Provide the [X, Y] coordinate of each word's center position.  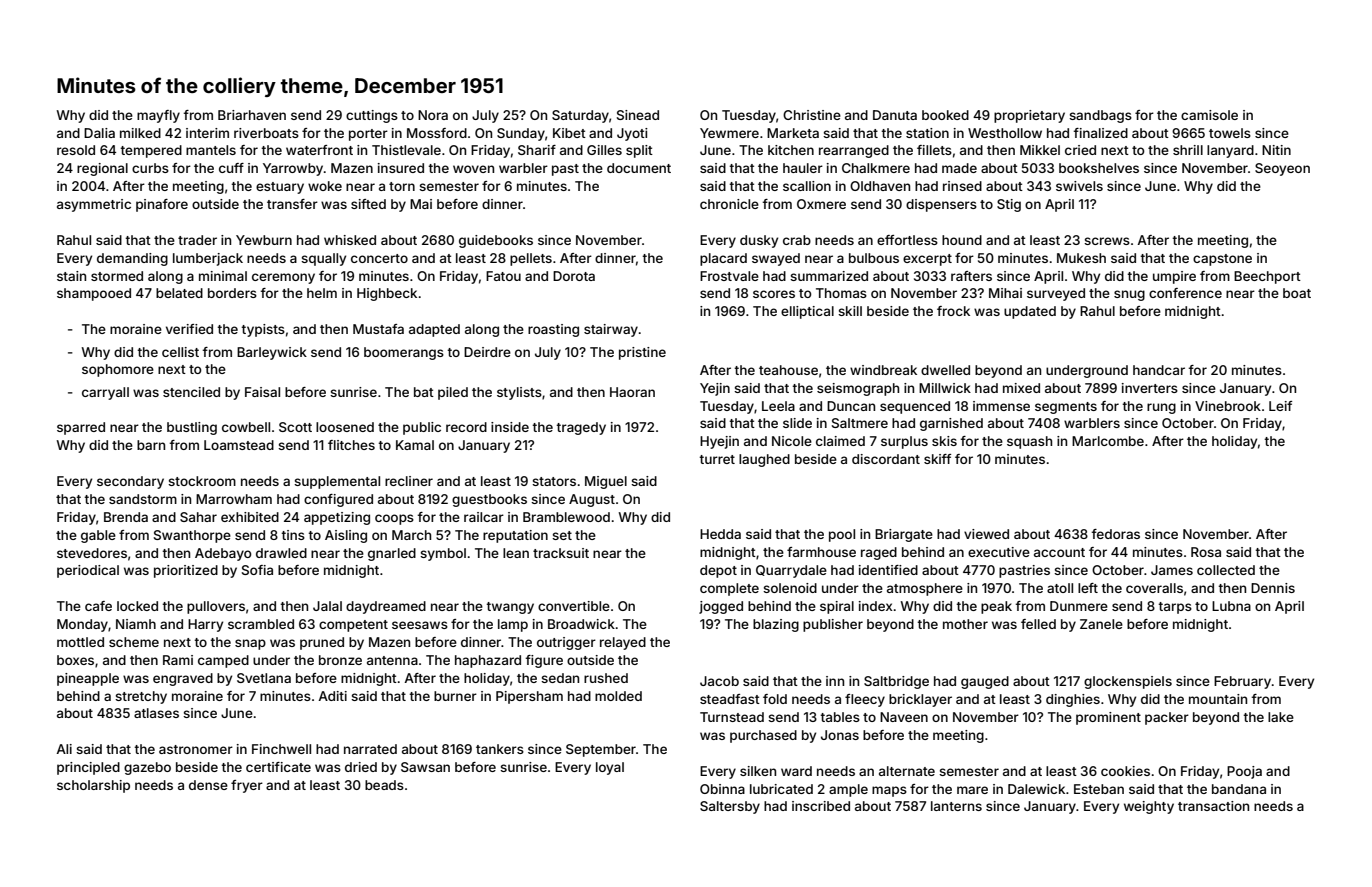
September [601, 750]
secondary [130, 482]
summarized [829, 276]
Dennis [1273, 588]
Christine [812, 115]
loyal [610, 768]
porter [368, 135]
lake [1281, 717]
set [562, 535]
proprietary [1029, 116]
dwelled [945, 370]
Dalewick [1036, 789]
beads [384, 785]
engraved [183, 679]
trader [197, 240]
